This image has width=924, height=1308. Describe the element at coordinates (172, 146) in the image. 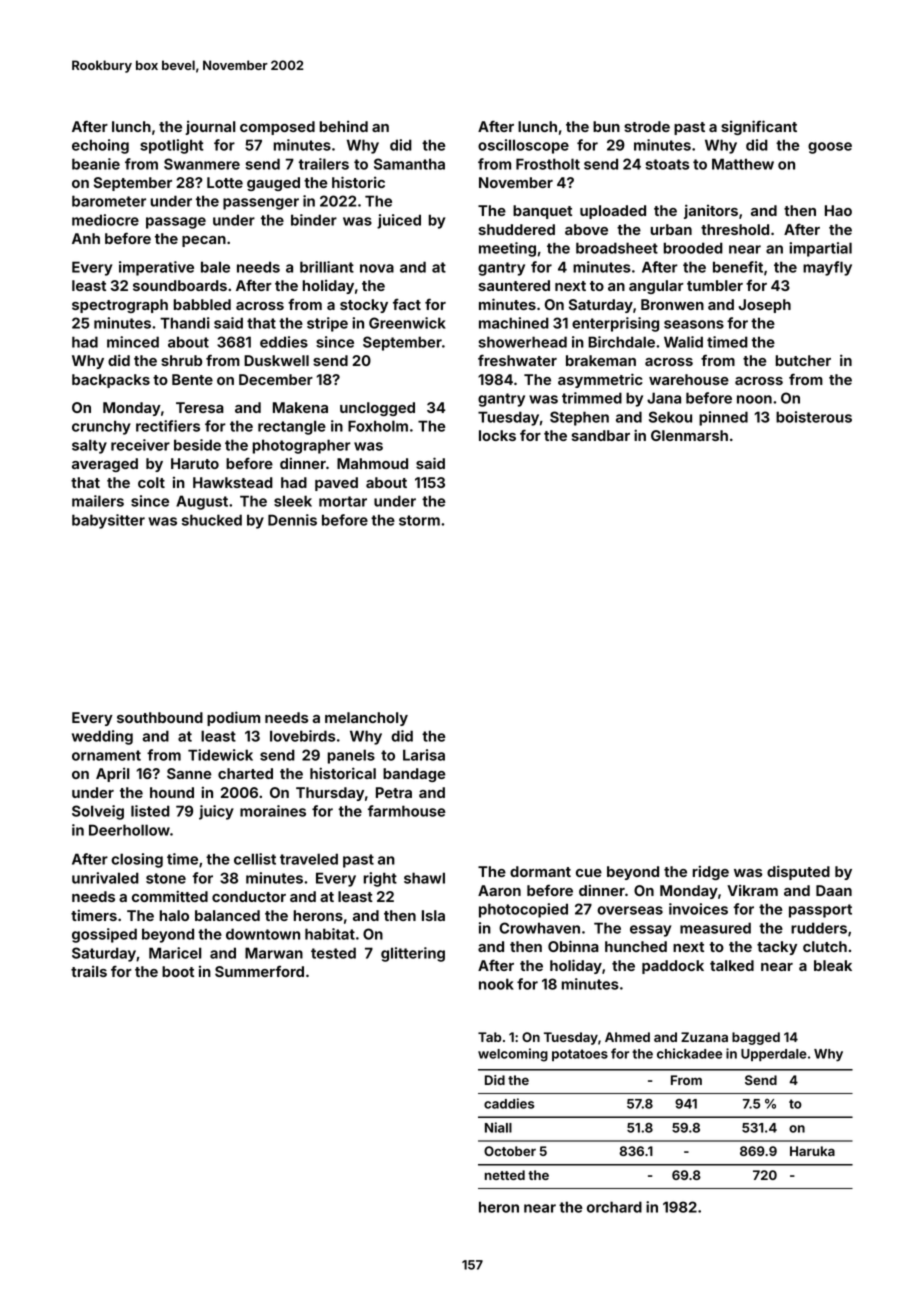

I see `spotlight` at that location.
